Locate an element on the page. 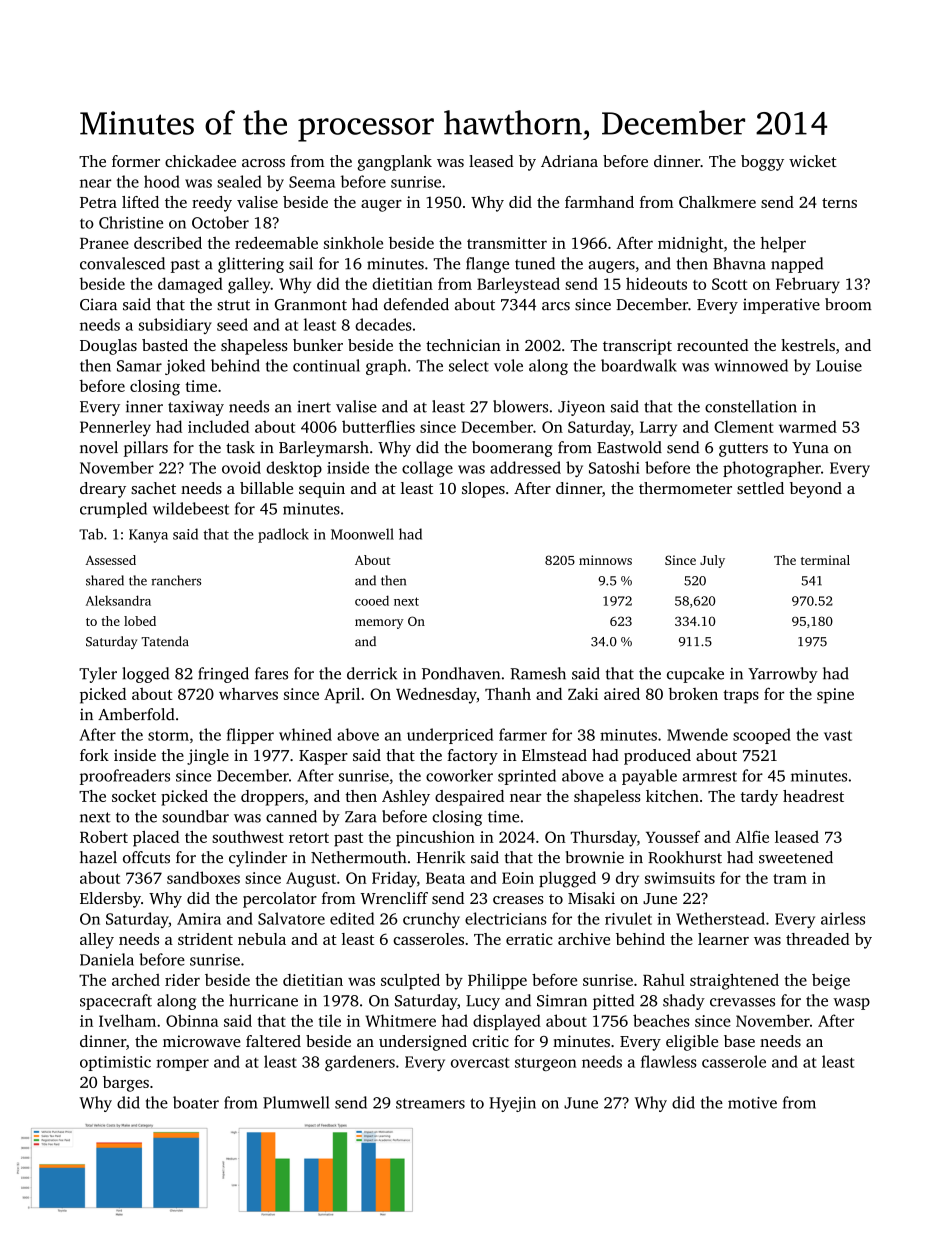 The width and height of the document is (952, 1233). sequin is located at coordinates (322, 490).
